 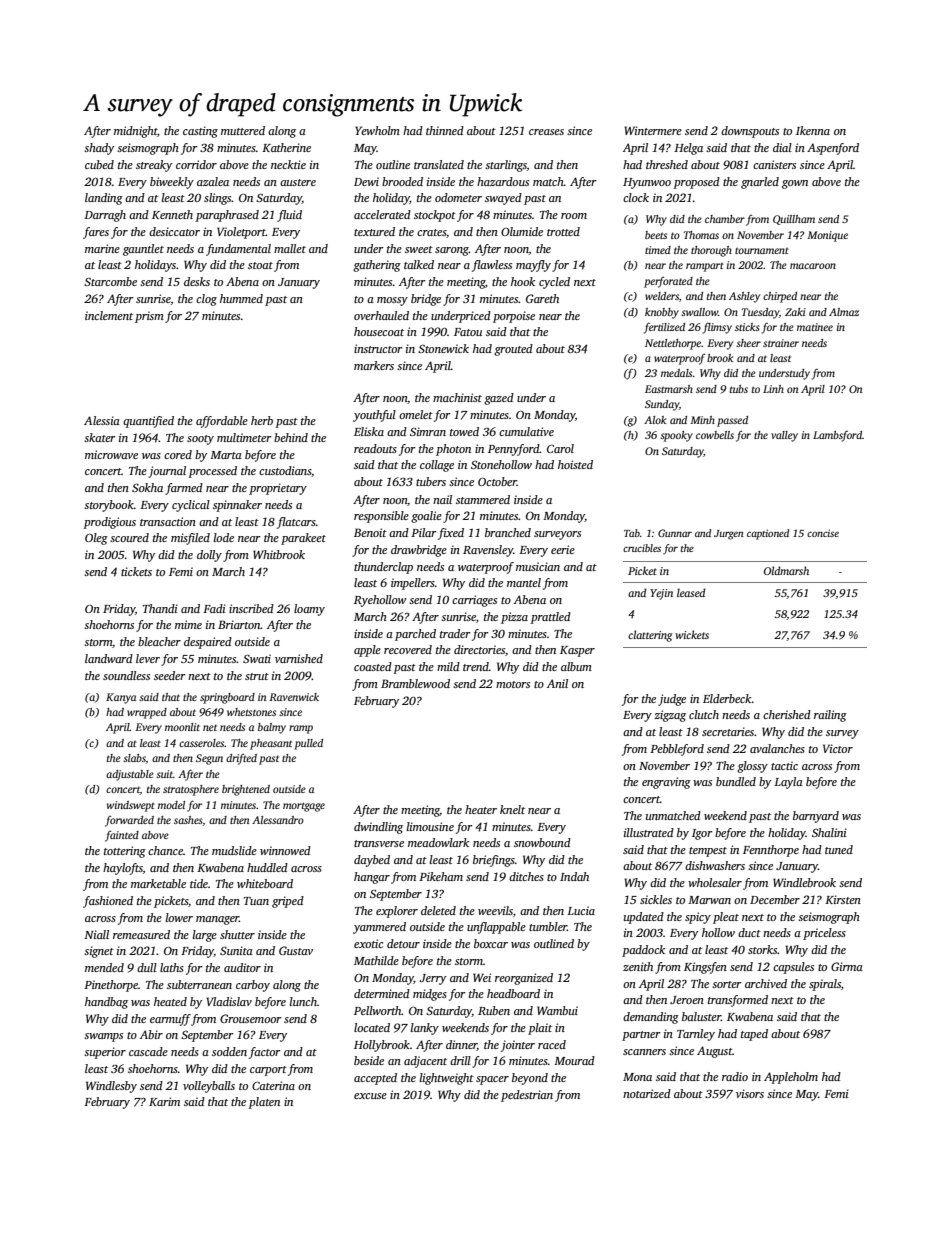 I want to click on thinned, so click(x=445, y=130).
